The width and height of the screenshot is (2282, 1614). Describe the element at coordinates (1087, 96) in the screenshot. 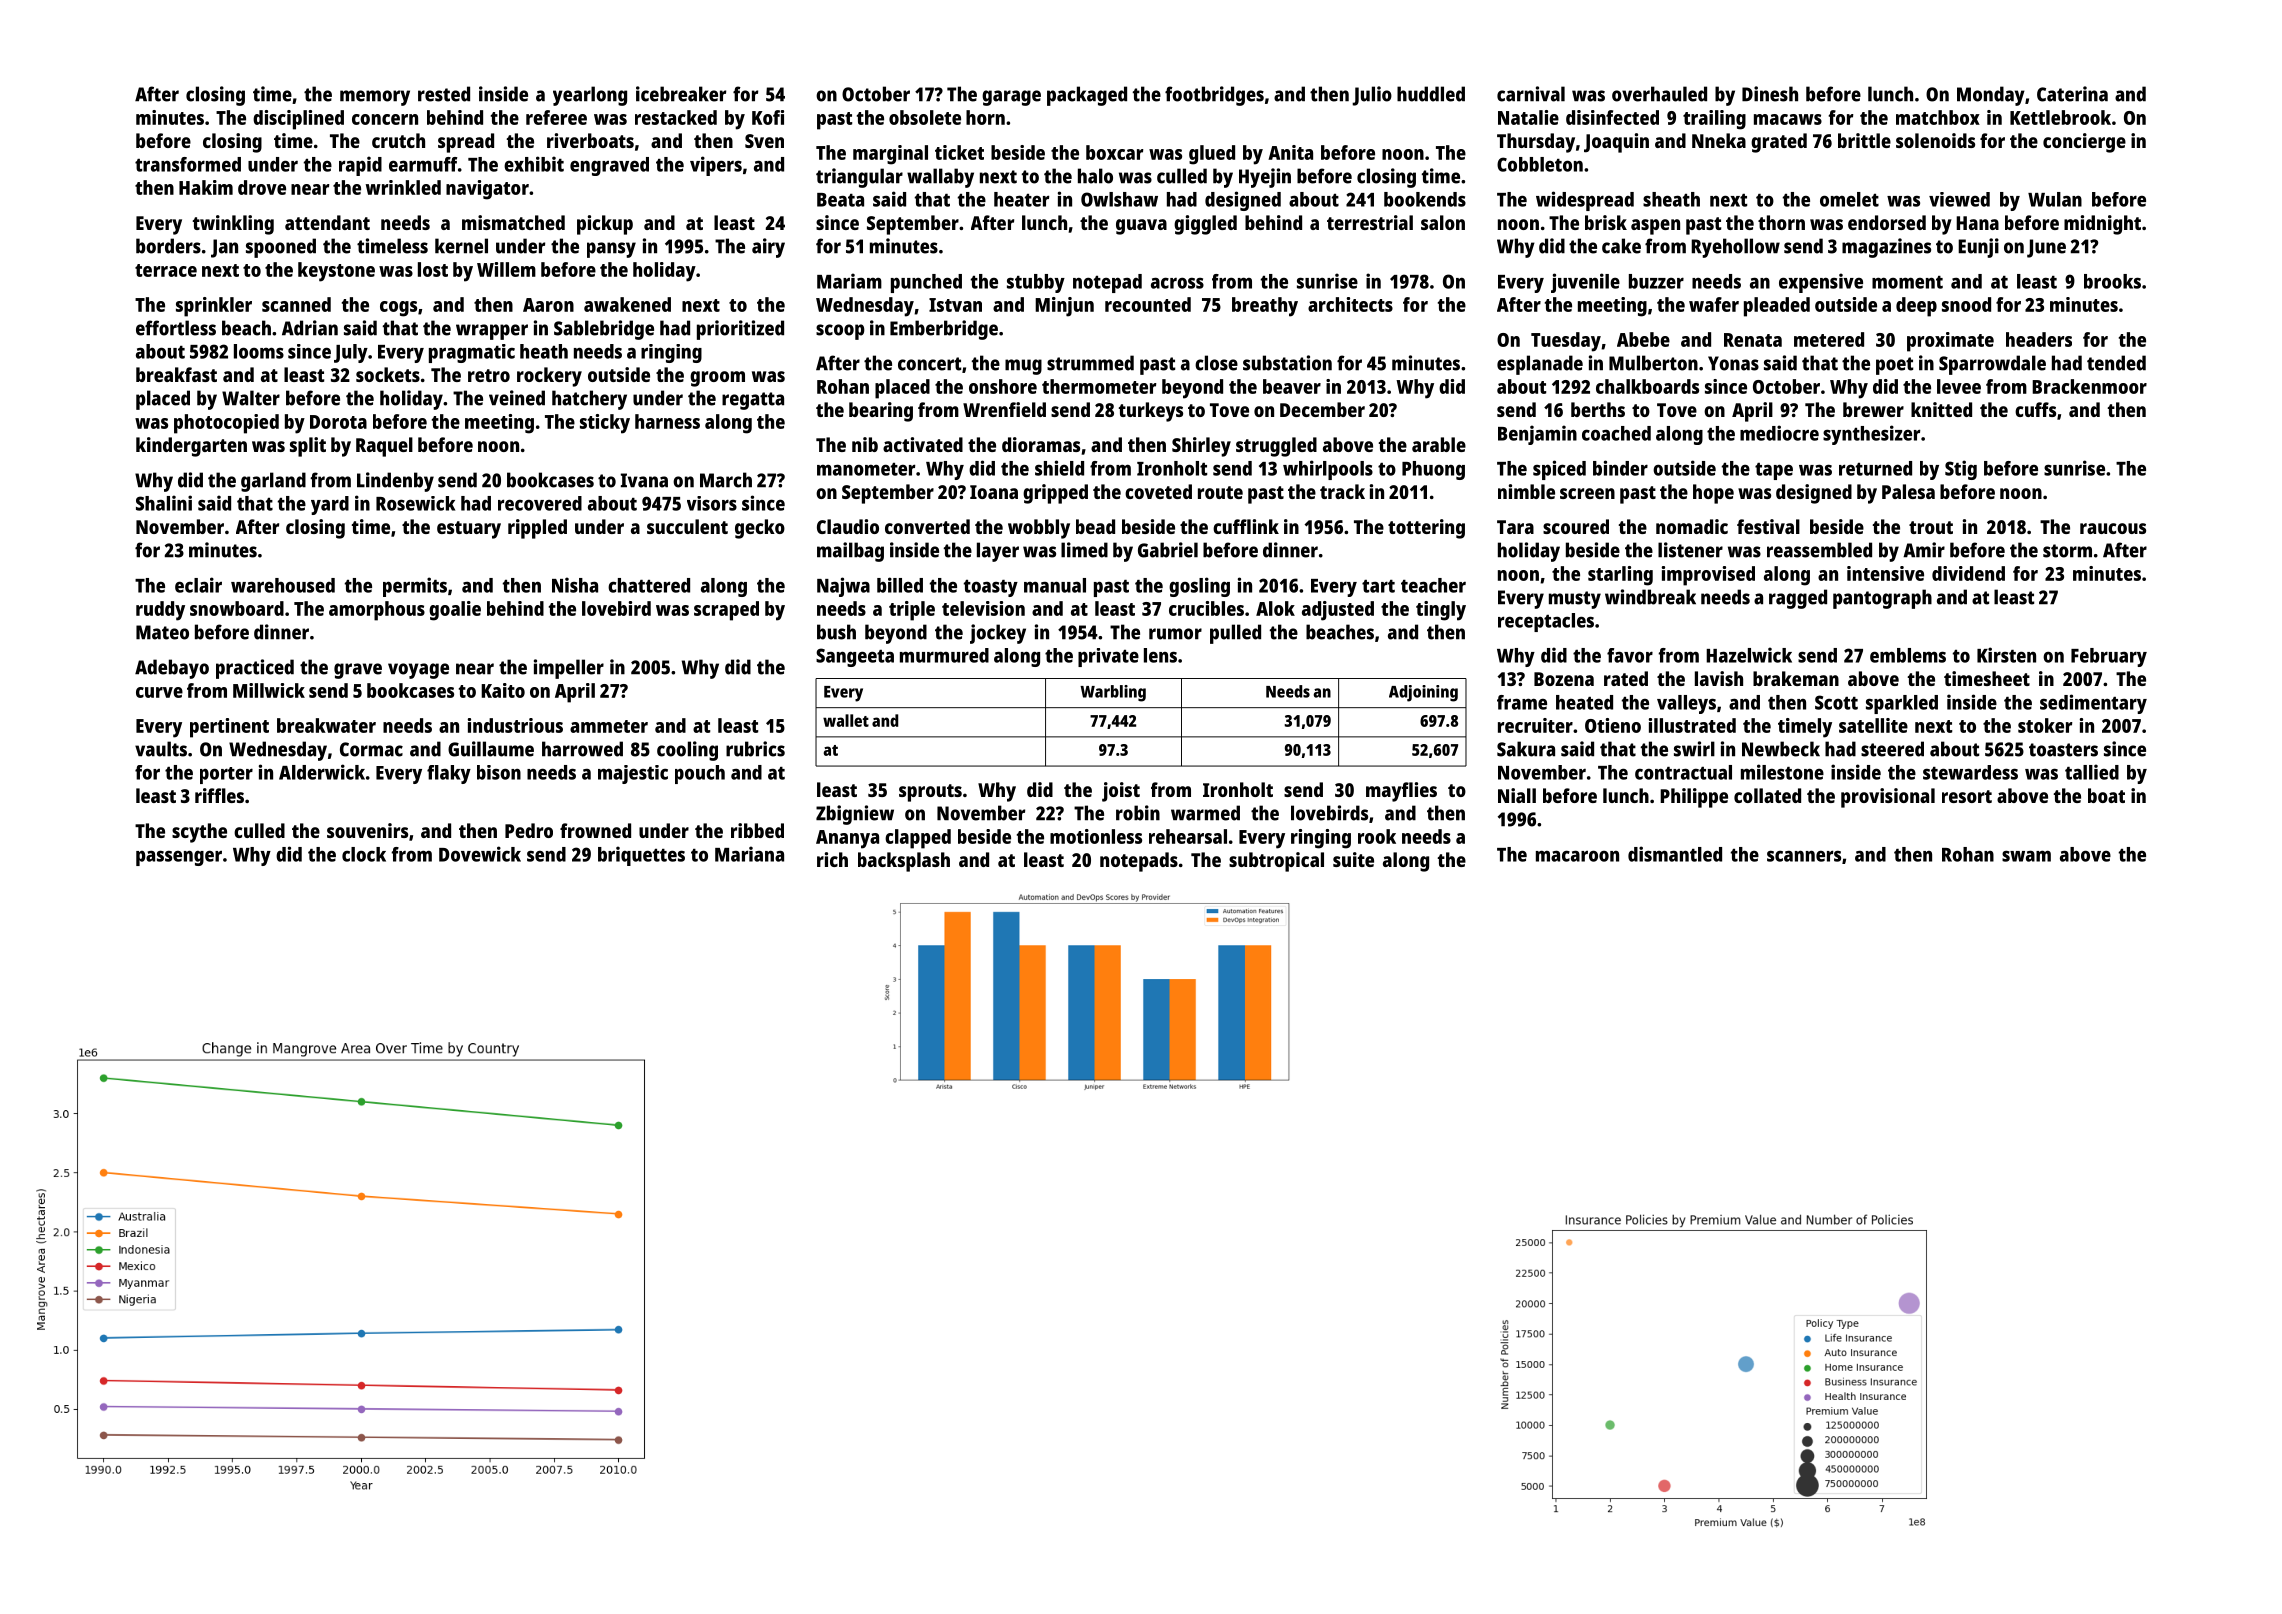

I see `packaged` at that location.
